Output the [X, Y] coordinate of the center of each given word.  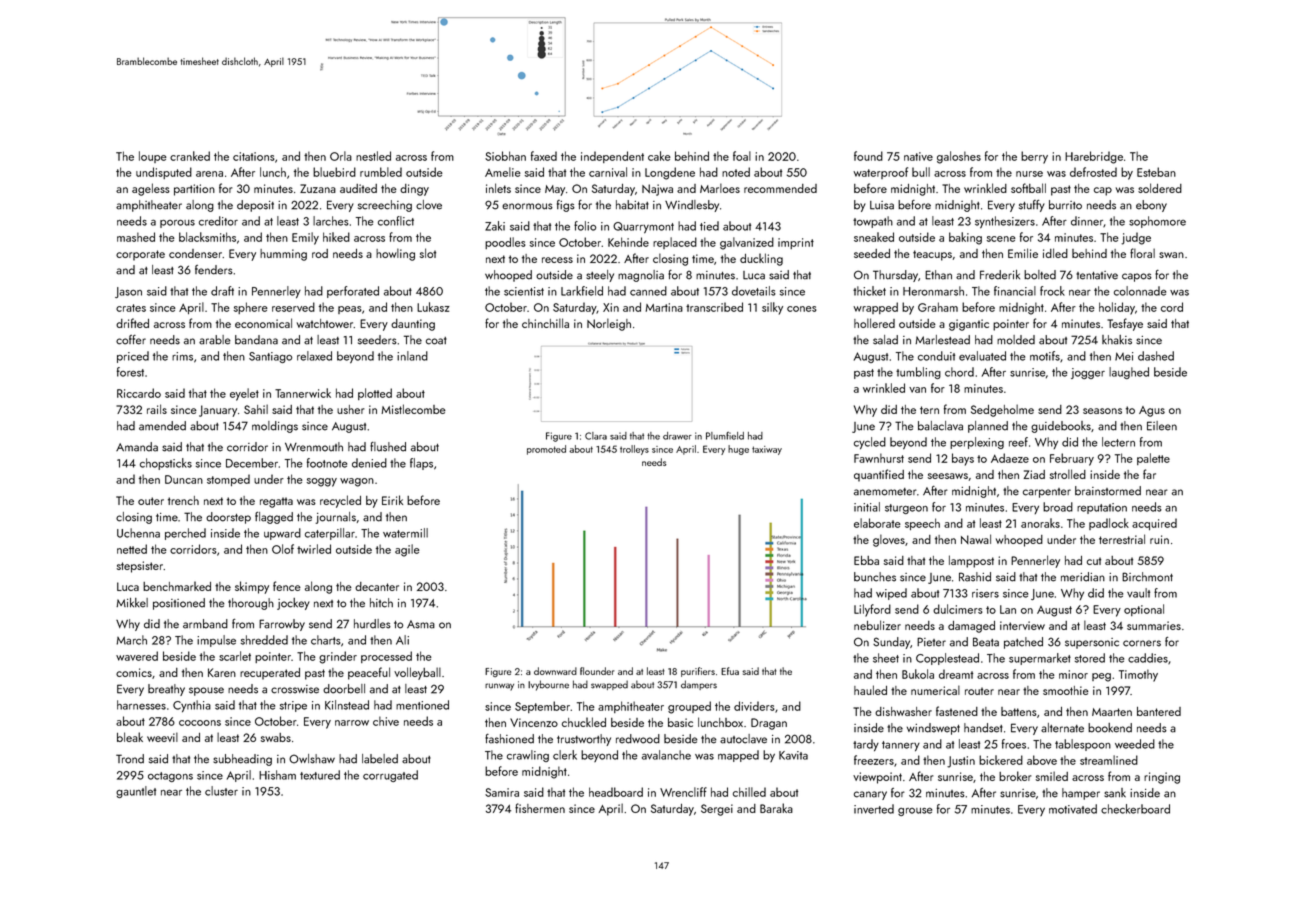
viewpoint [877, 778]
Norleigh [609, 324]
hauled [870, 690]
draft [222, 291]
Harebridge [1094, 157]
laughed [1129, 373]
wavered [137, 656]
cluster [221, 791]
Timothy [1138, 675]
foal [742, 156]
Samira [502, 792]
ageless [151, 189]
